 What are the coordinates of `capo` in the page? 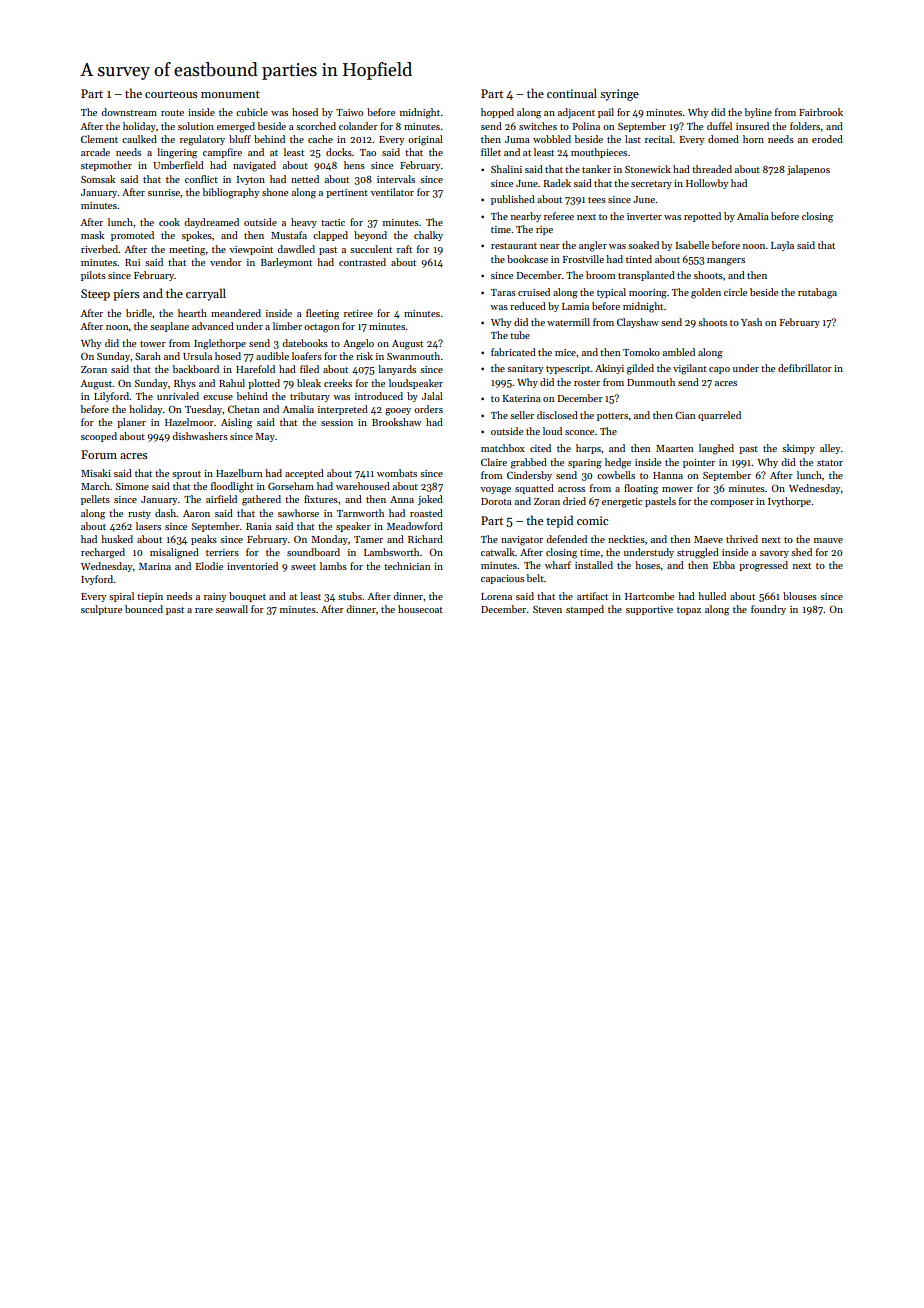 It's located at (719, 370).
